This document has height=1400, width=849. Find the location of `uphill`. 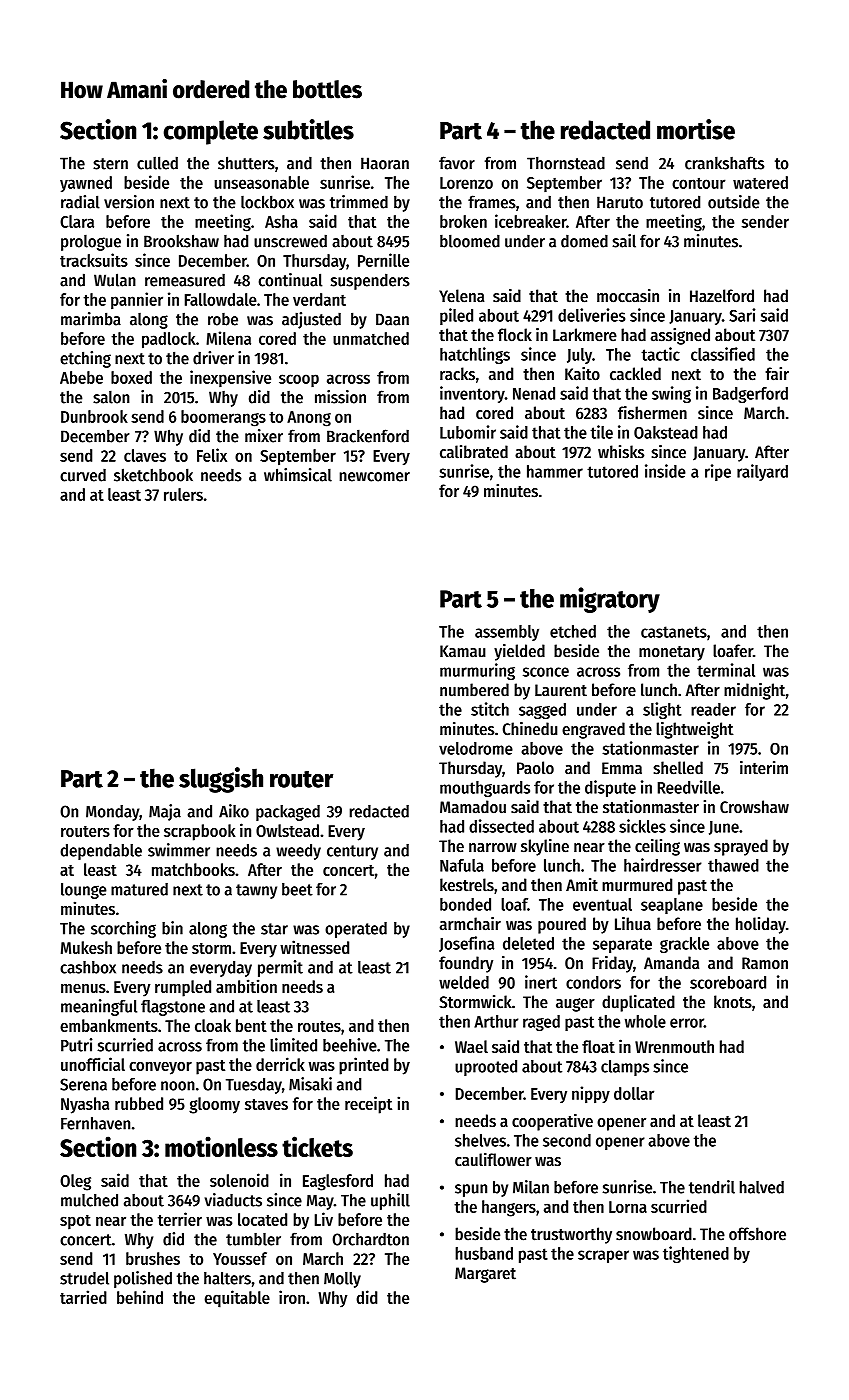

uphill is located at coordinates (390, 1201).
